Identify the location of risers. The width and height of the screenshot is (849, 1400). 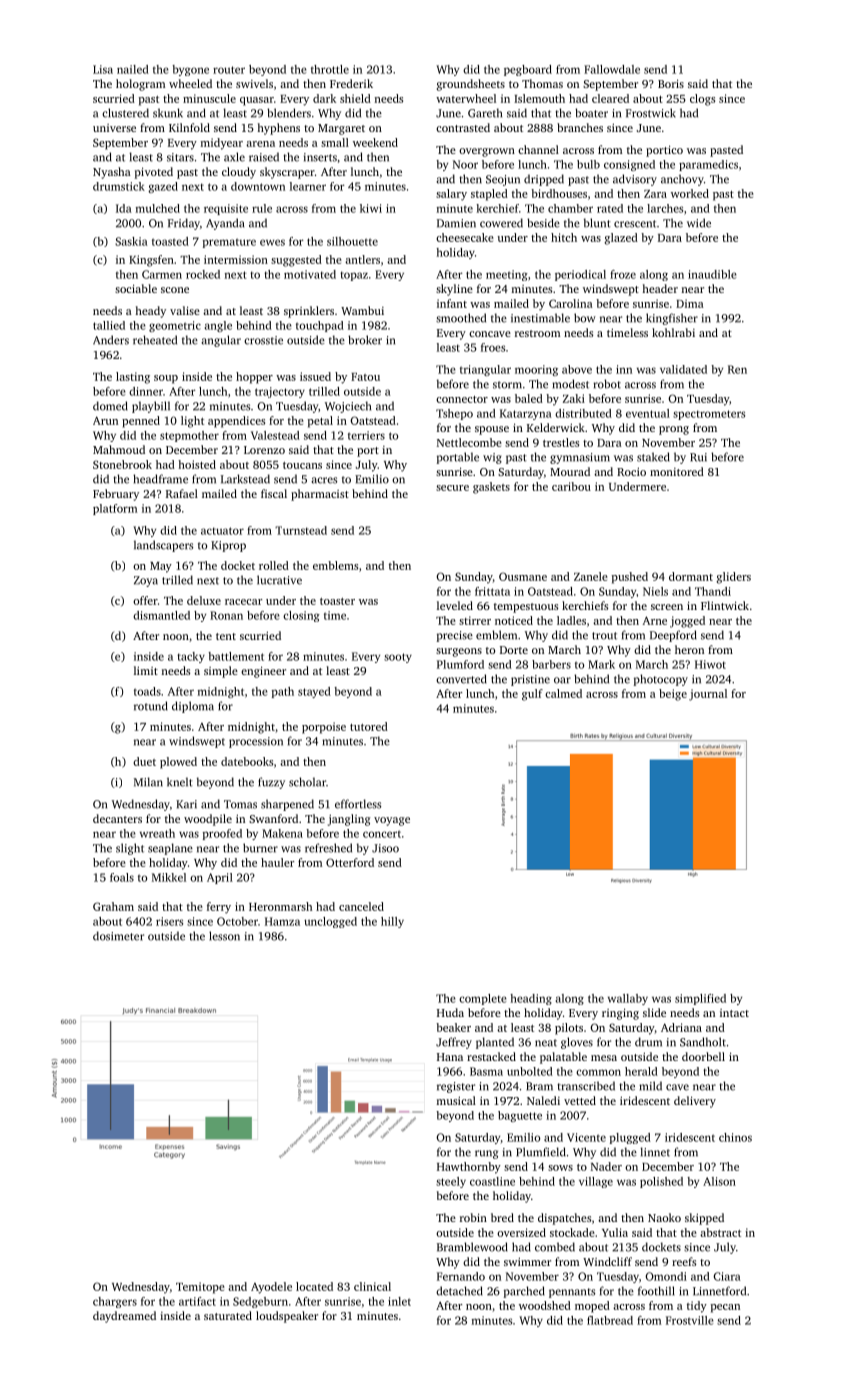
(169, 921).
